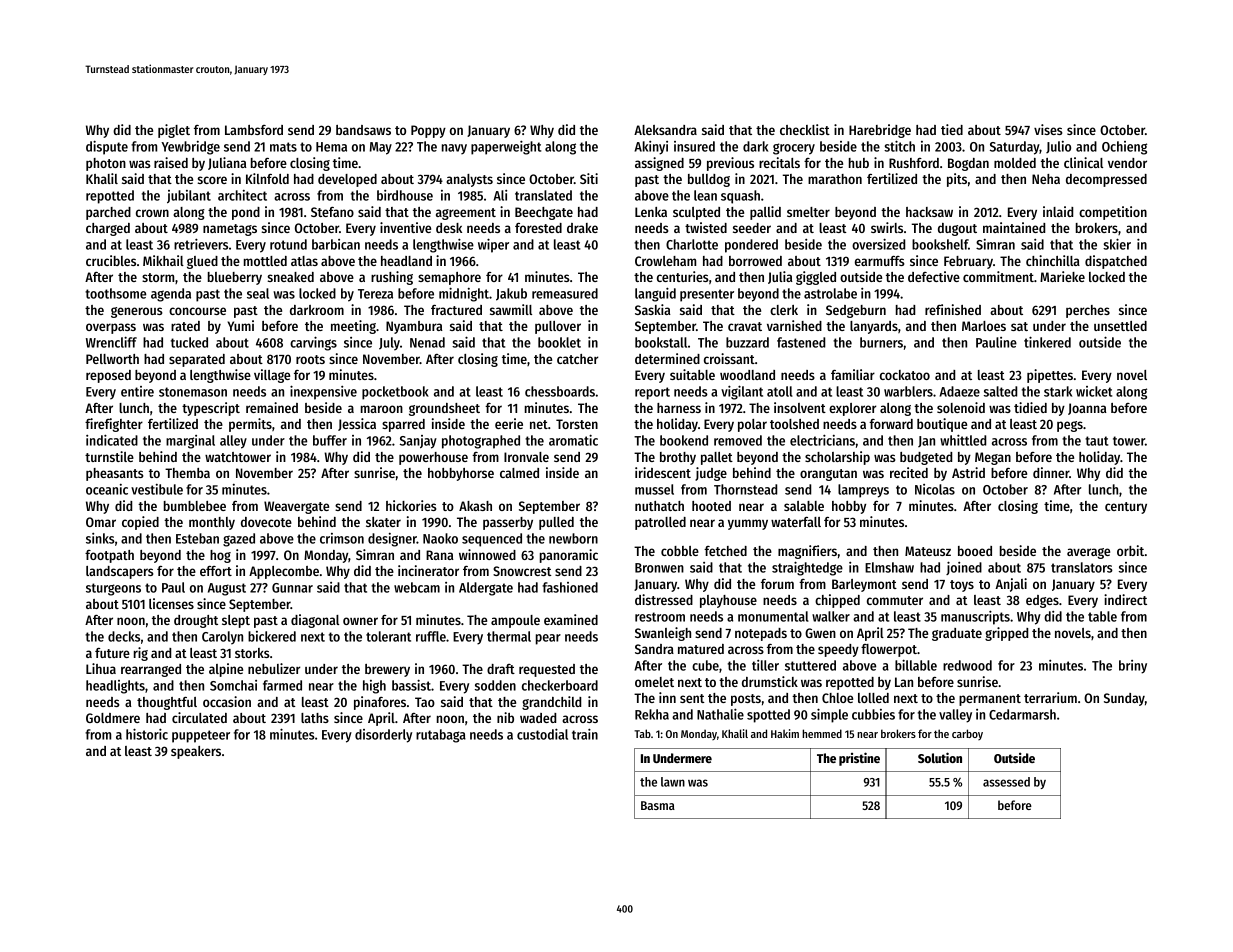  What do you see at coordinates (196, 752) in the document?
I see `speakers` at bounding box center [196, 752].
